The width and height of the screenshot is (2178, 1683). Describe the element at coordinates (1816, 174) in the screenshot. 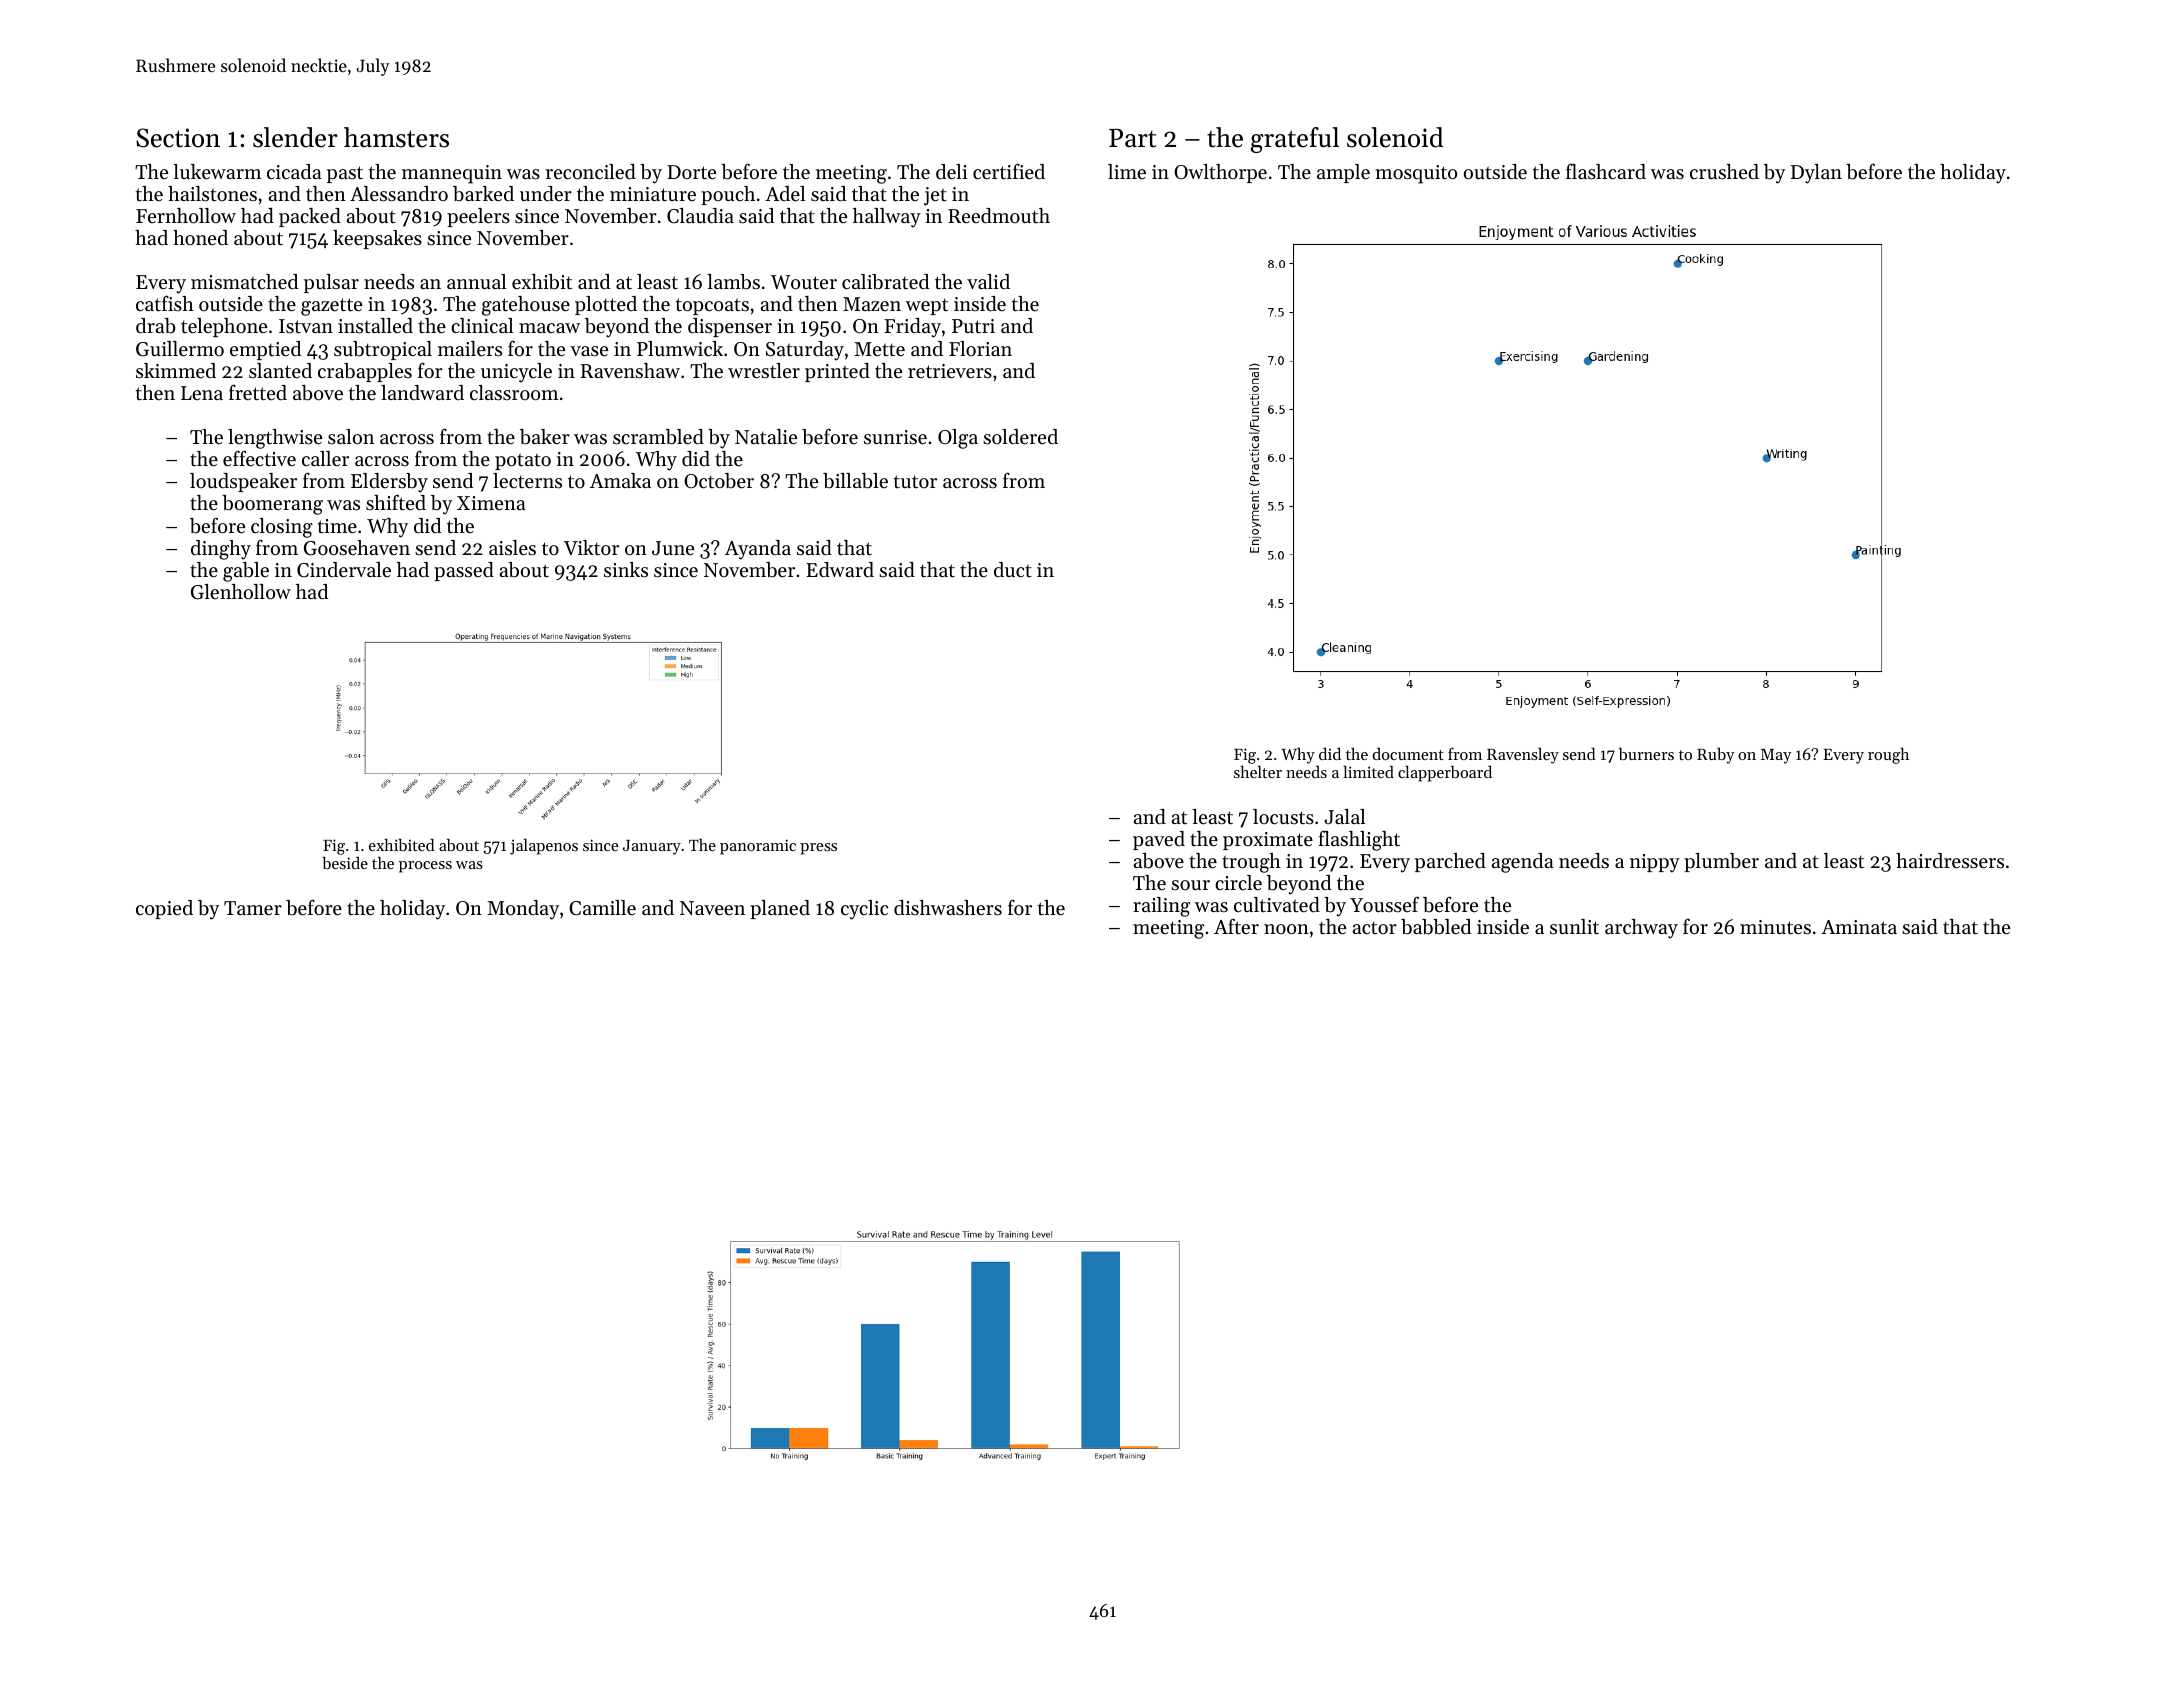

I see `Dylan` at that location.
